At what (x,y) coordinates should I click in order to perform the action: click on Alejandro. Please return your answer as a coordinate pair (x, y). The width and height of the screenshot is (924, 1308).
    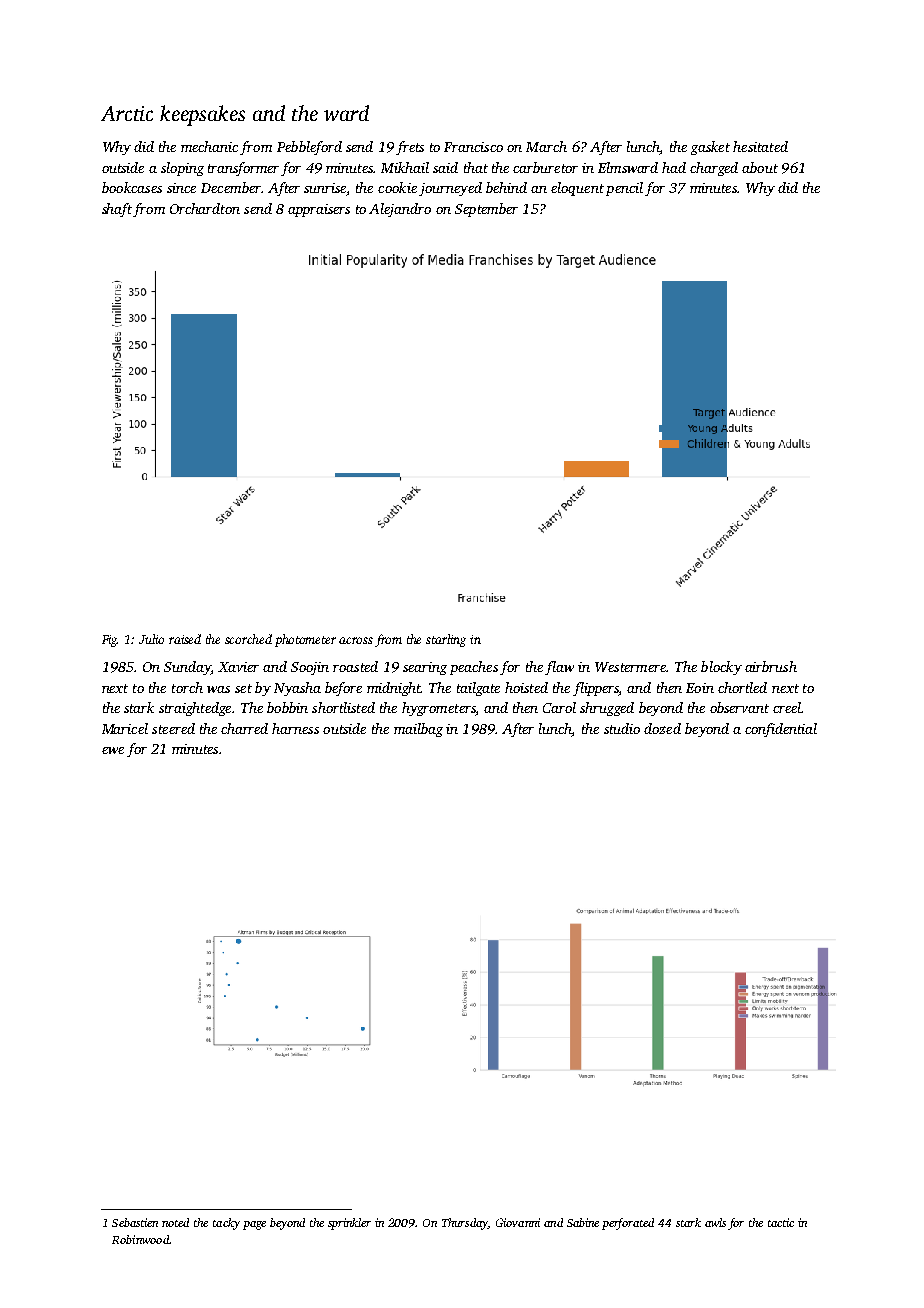
    Looking at the image, I should click on (400, 210).
